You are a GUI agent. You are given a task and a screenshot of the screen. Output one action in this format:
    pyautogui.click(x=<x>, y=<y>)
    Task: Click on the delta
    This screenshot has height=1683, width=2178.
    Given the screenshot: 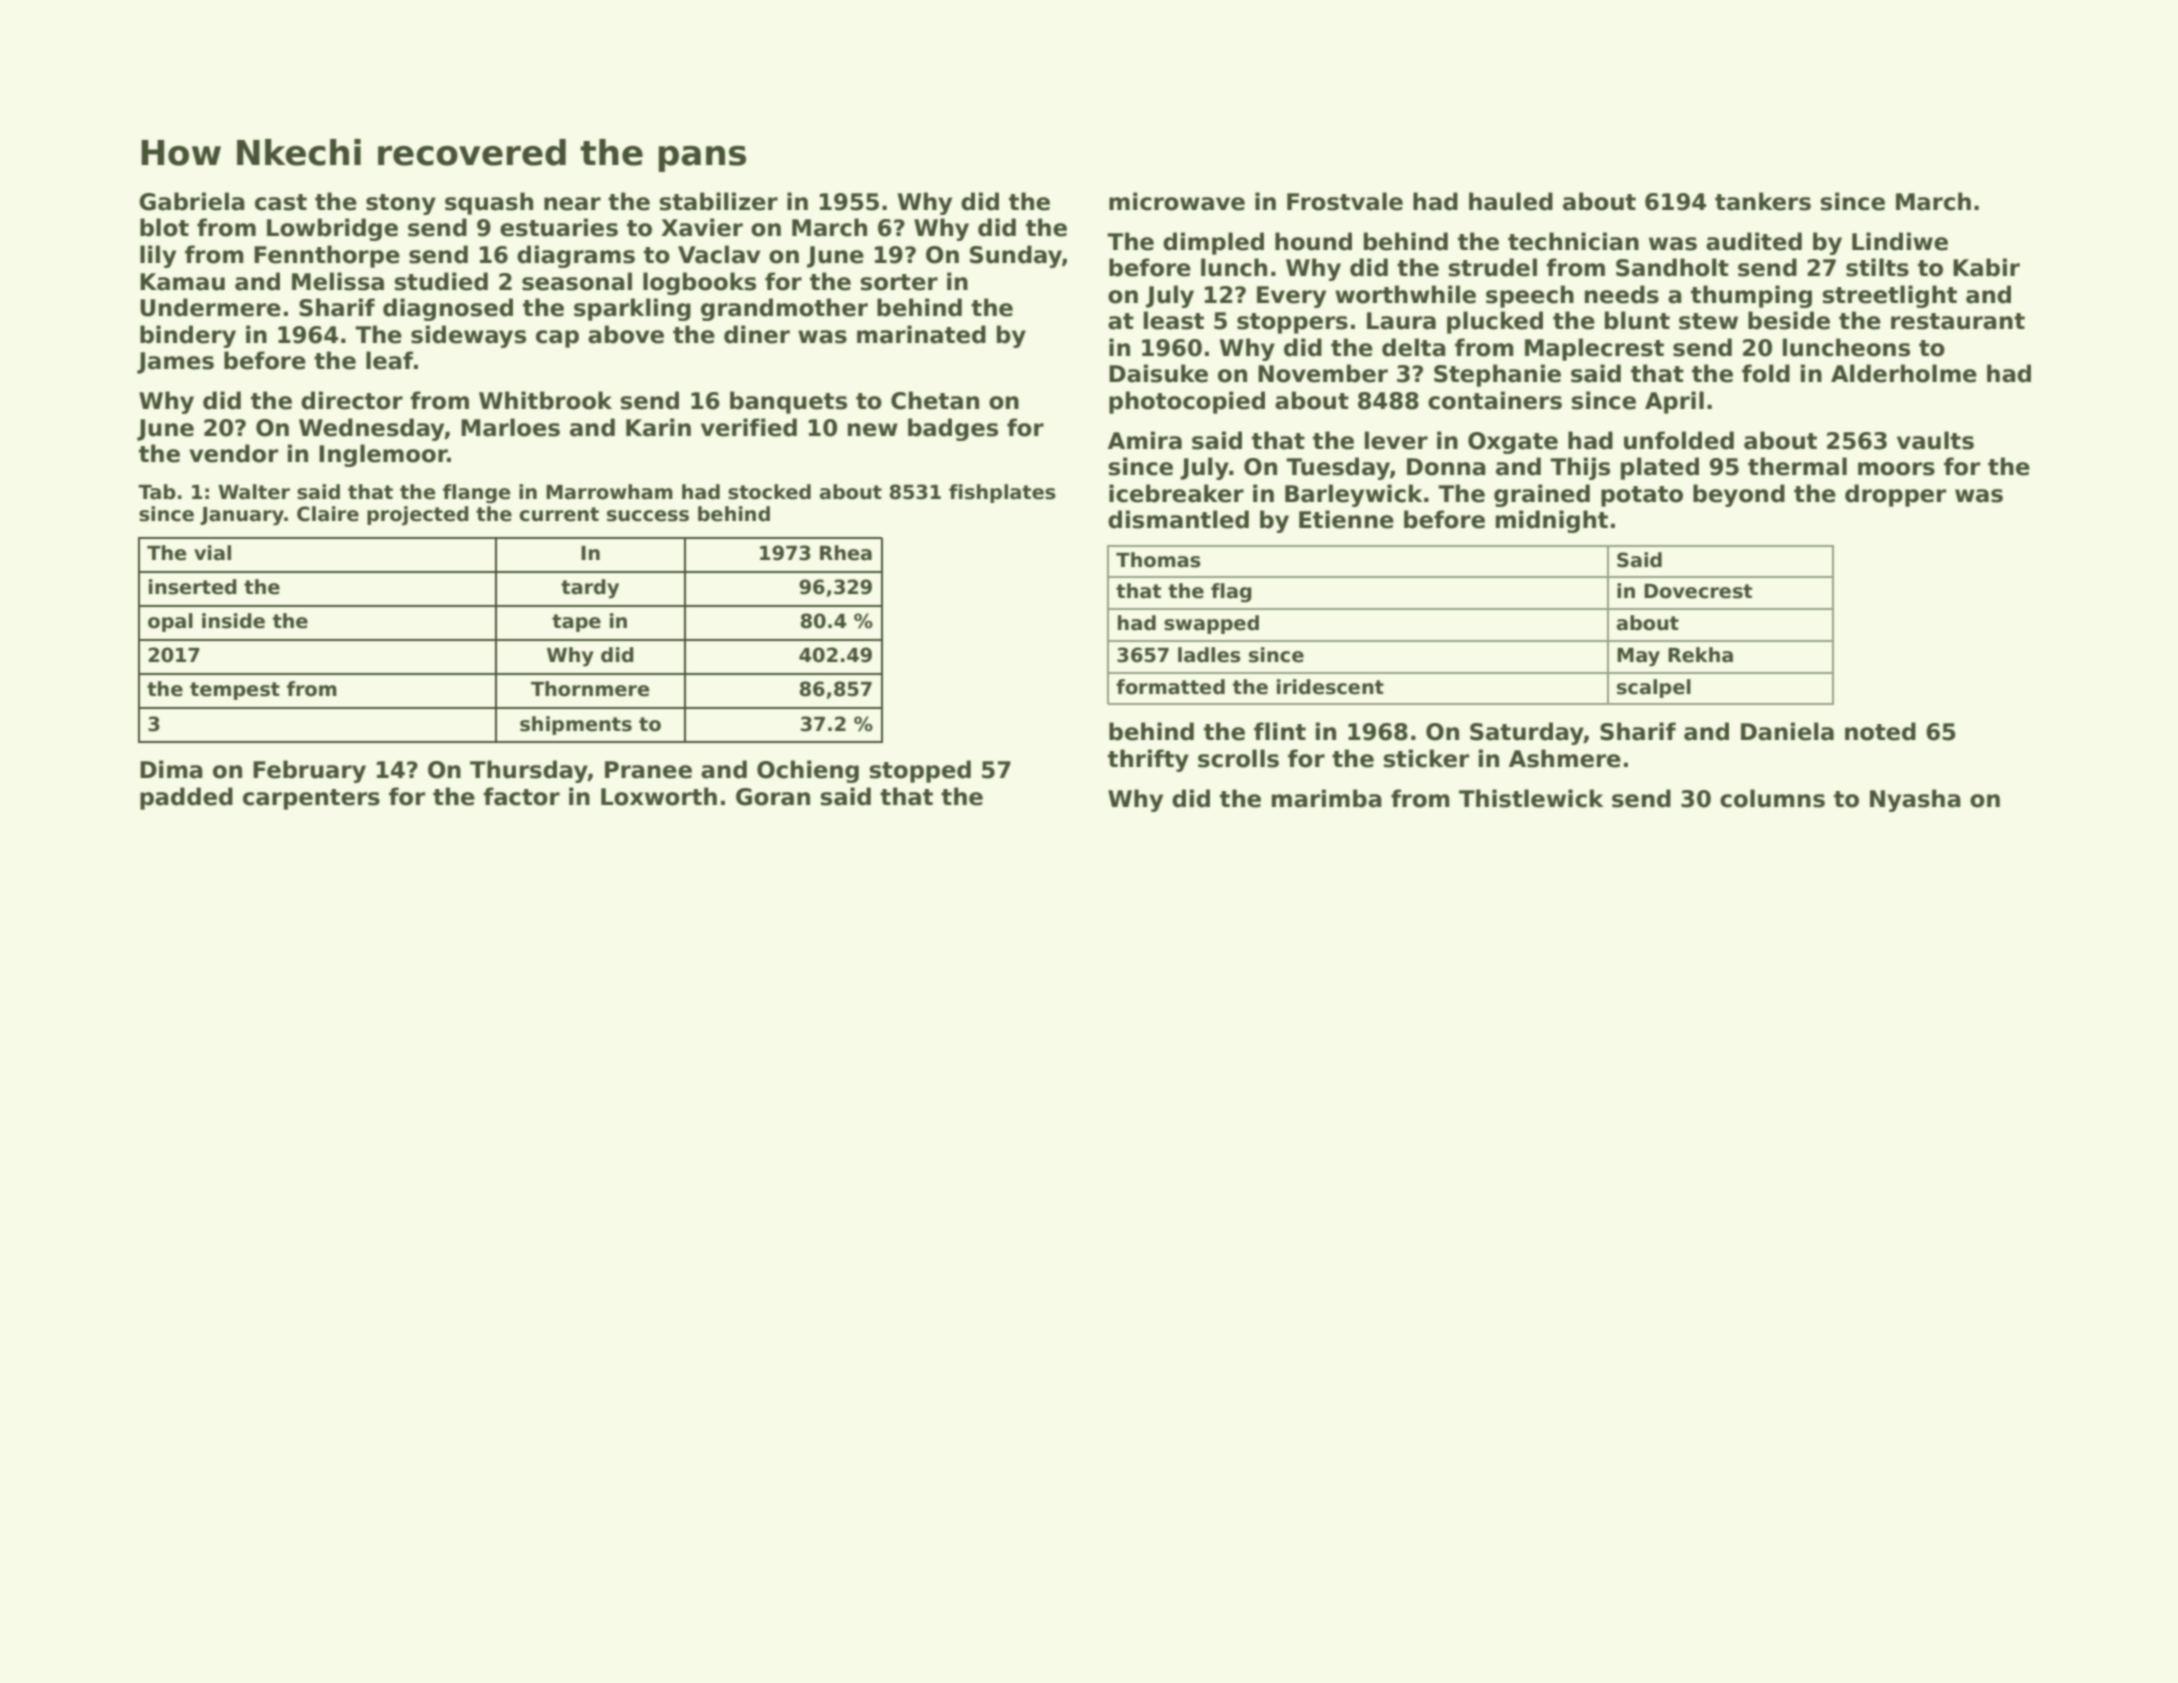 What is the action you would take?
    pyautogui.click(x=1414, y=347)
